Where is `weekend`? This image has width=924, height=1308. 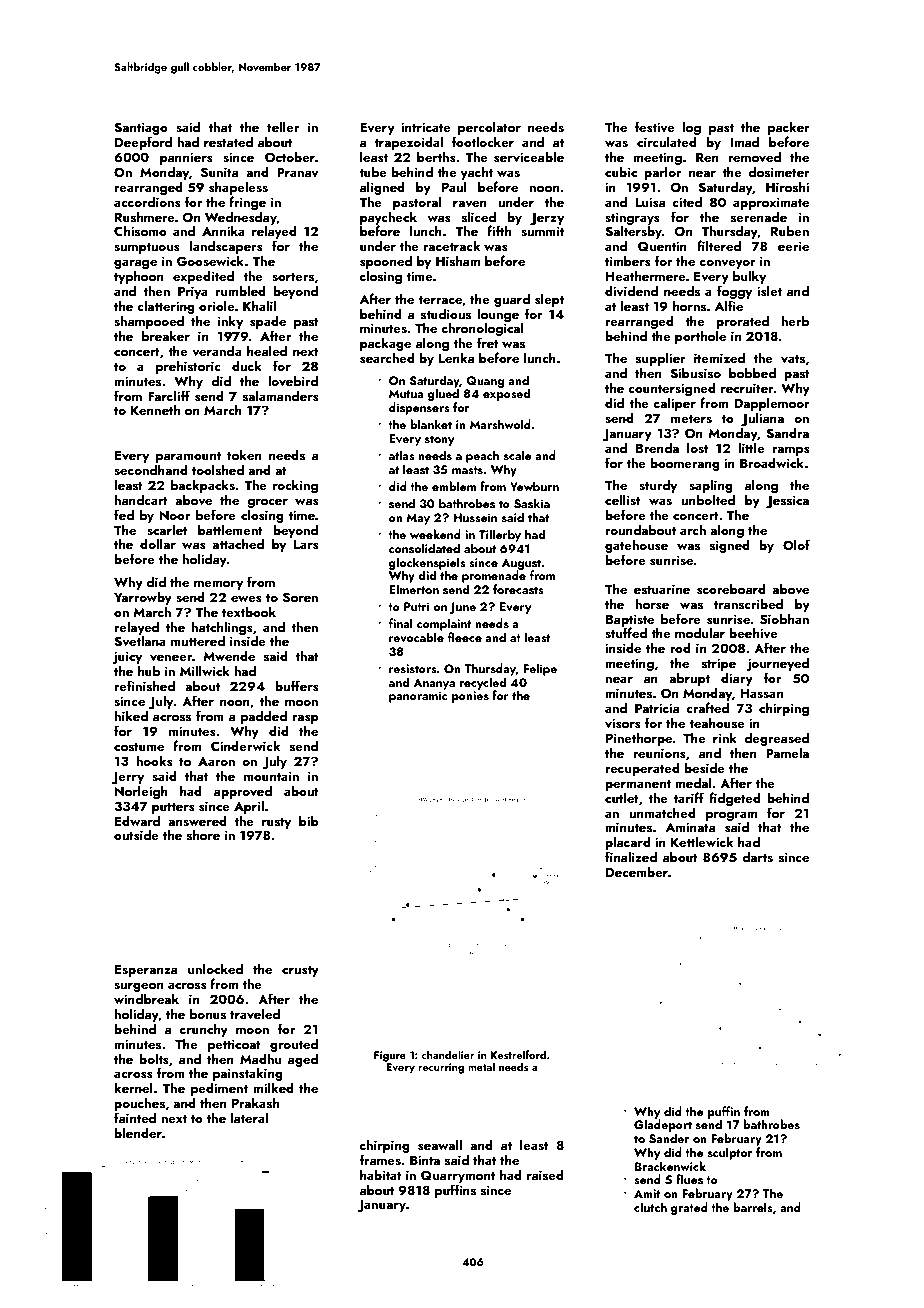 weekend is located at coordinates (435, 534).
